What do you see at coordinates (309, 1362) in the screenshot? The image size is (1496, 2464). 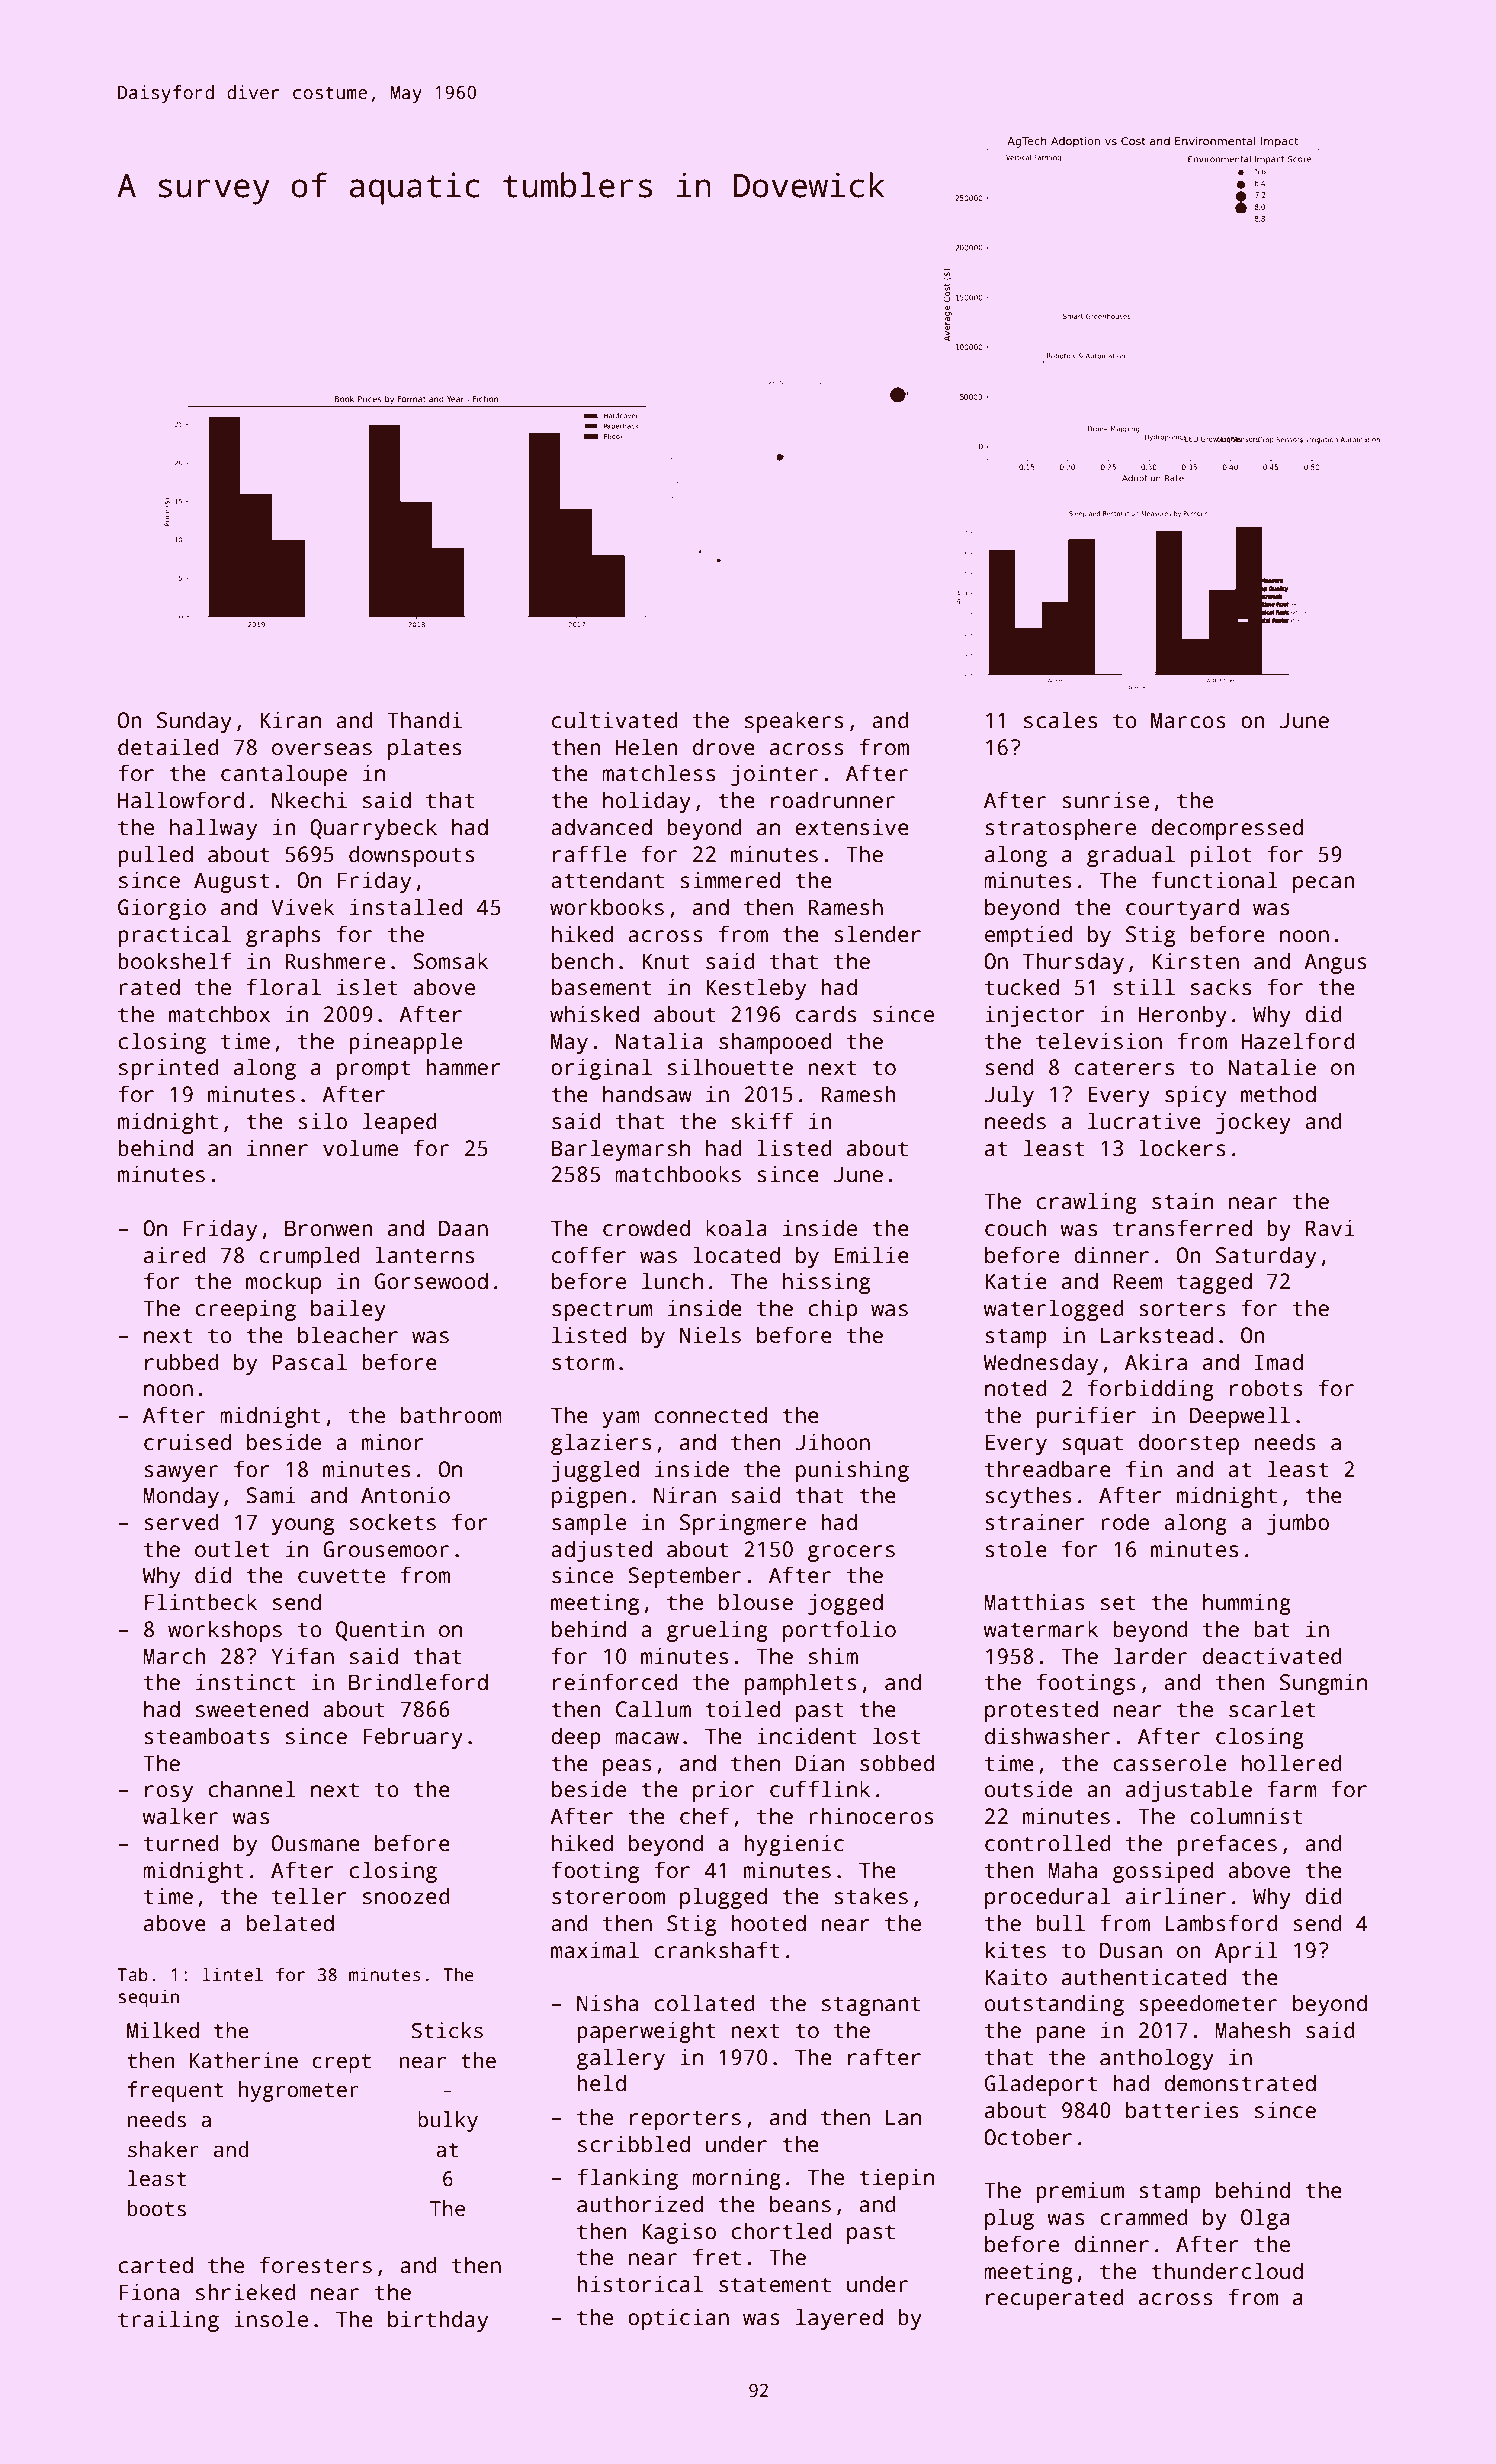 I see `Pascal` at bounding box center [309, 1362].
